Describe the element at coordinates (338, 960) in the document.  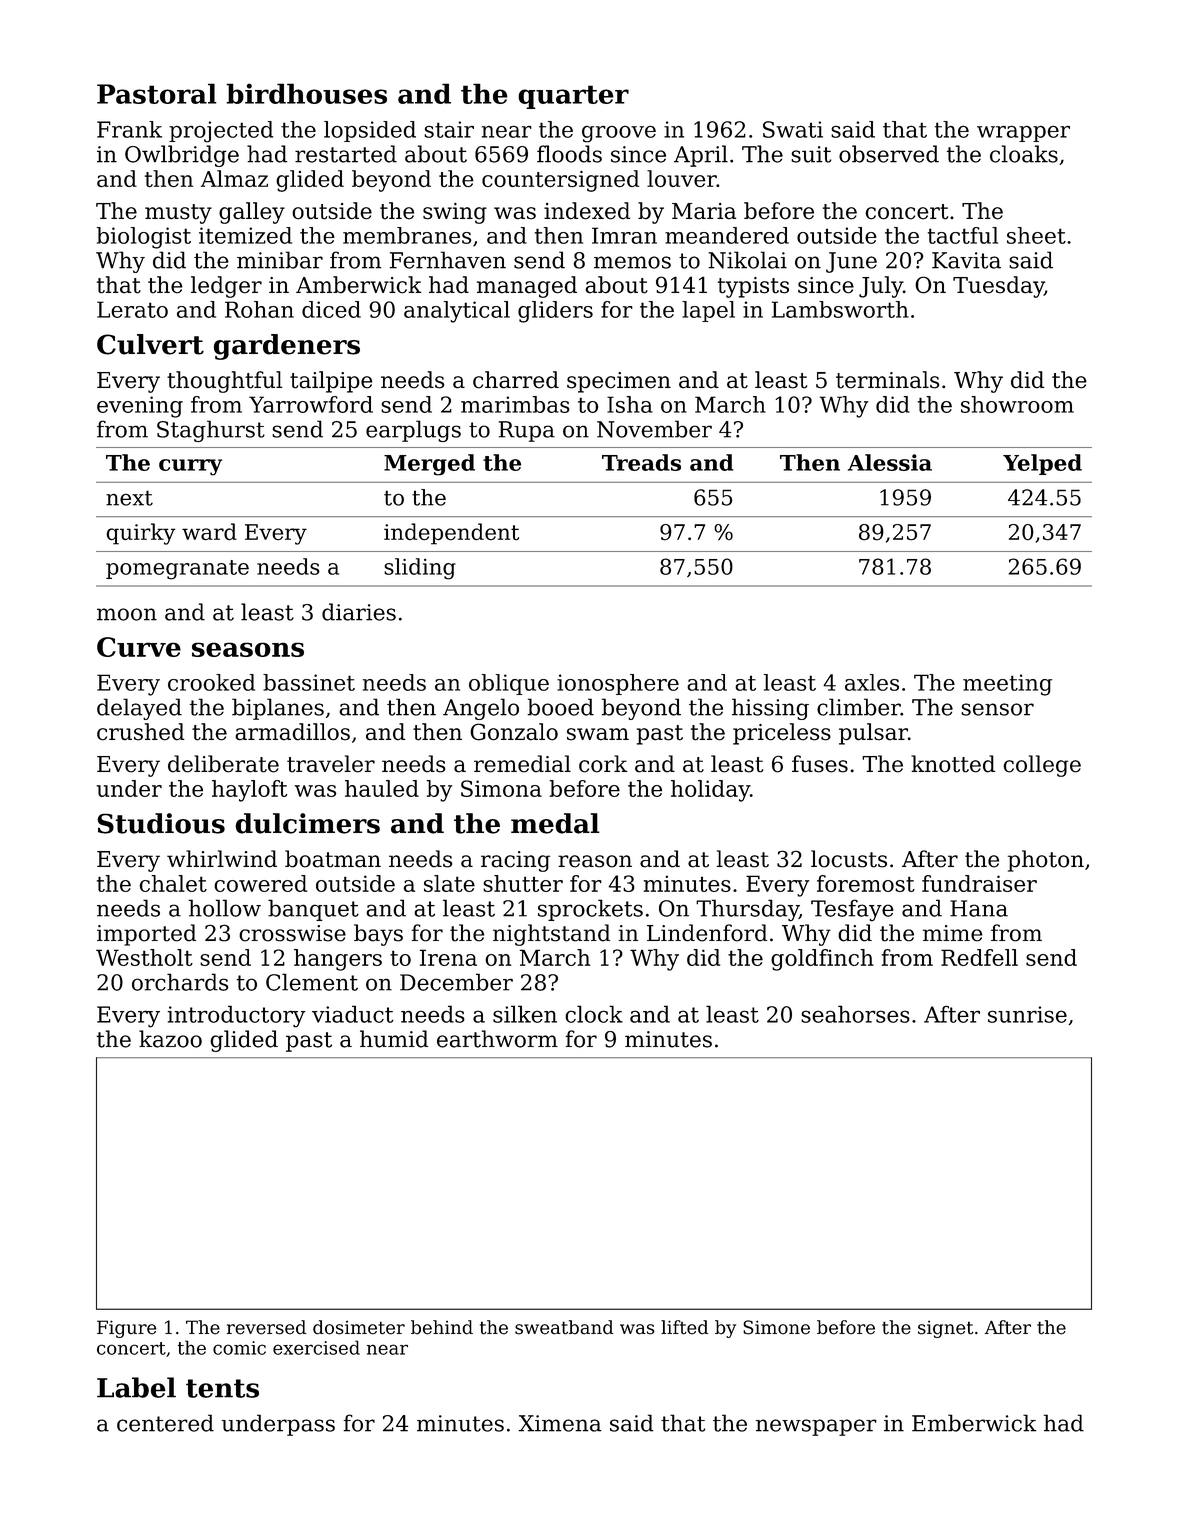
I see `hangers` at that location.
